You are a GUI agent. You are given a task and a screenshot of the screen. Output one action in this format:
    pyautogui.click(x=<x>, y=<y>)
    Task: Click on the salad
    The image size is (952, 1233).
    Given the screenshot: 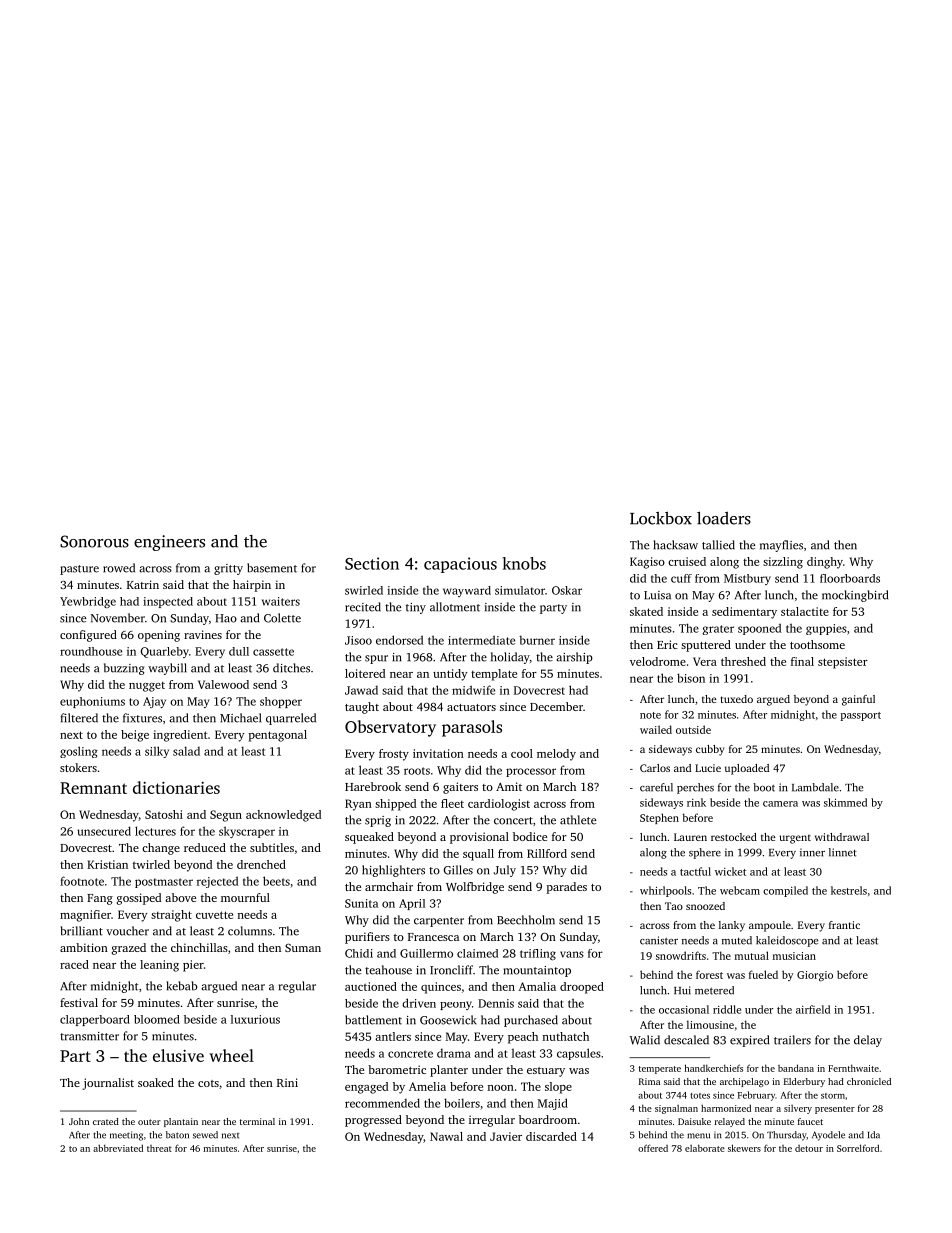 What is the action you would take?
    pyautogui.click(x=186, y=751)
